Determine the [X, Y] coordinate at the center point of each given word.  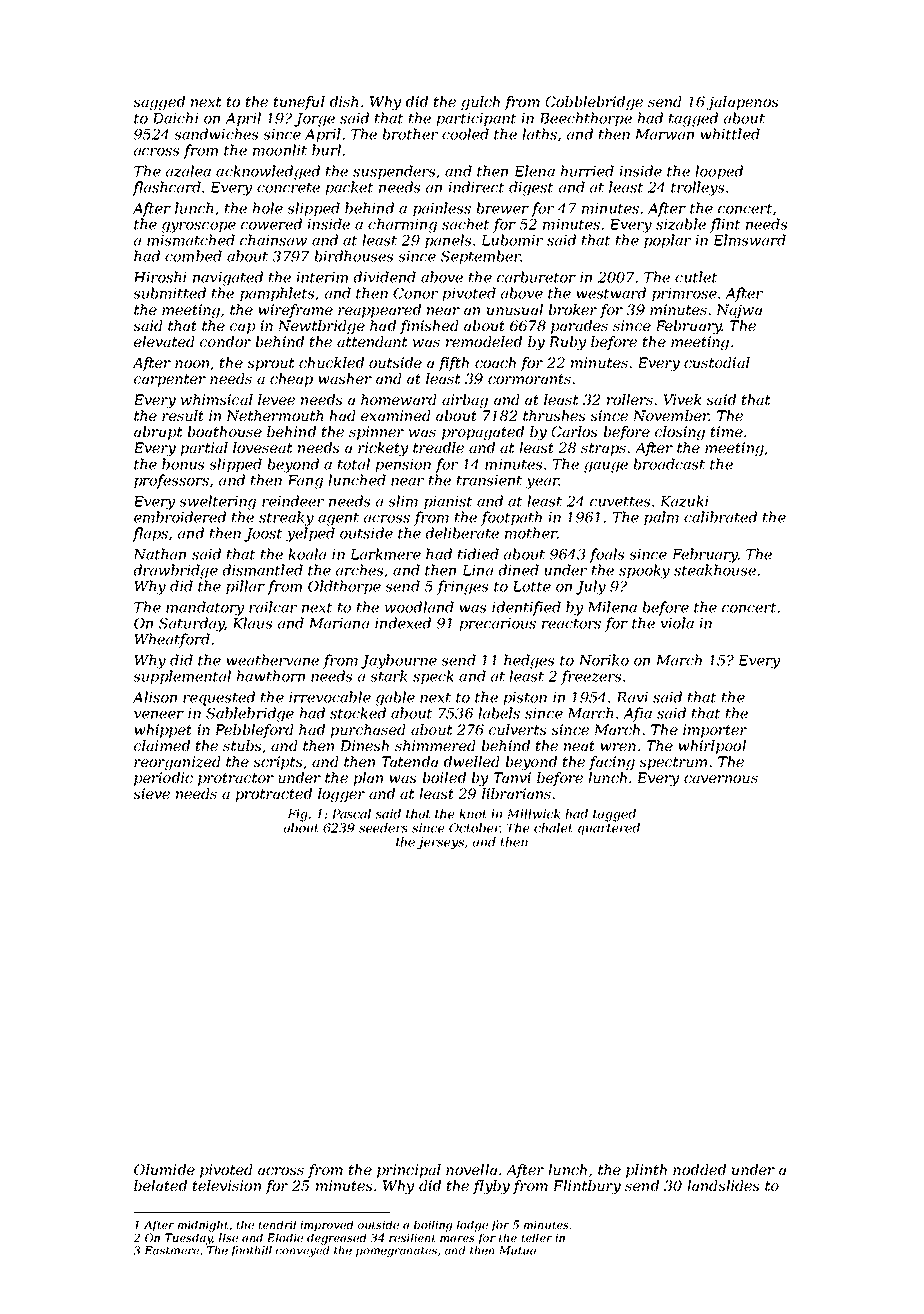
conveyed [302, 1251]
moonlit [280, 150]
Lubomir [512, 240]
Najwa [739, 311]
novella [471, 1169]
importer [715, 731]
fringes [463, 587]
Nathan [160, 554]
